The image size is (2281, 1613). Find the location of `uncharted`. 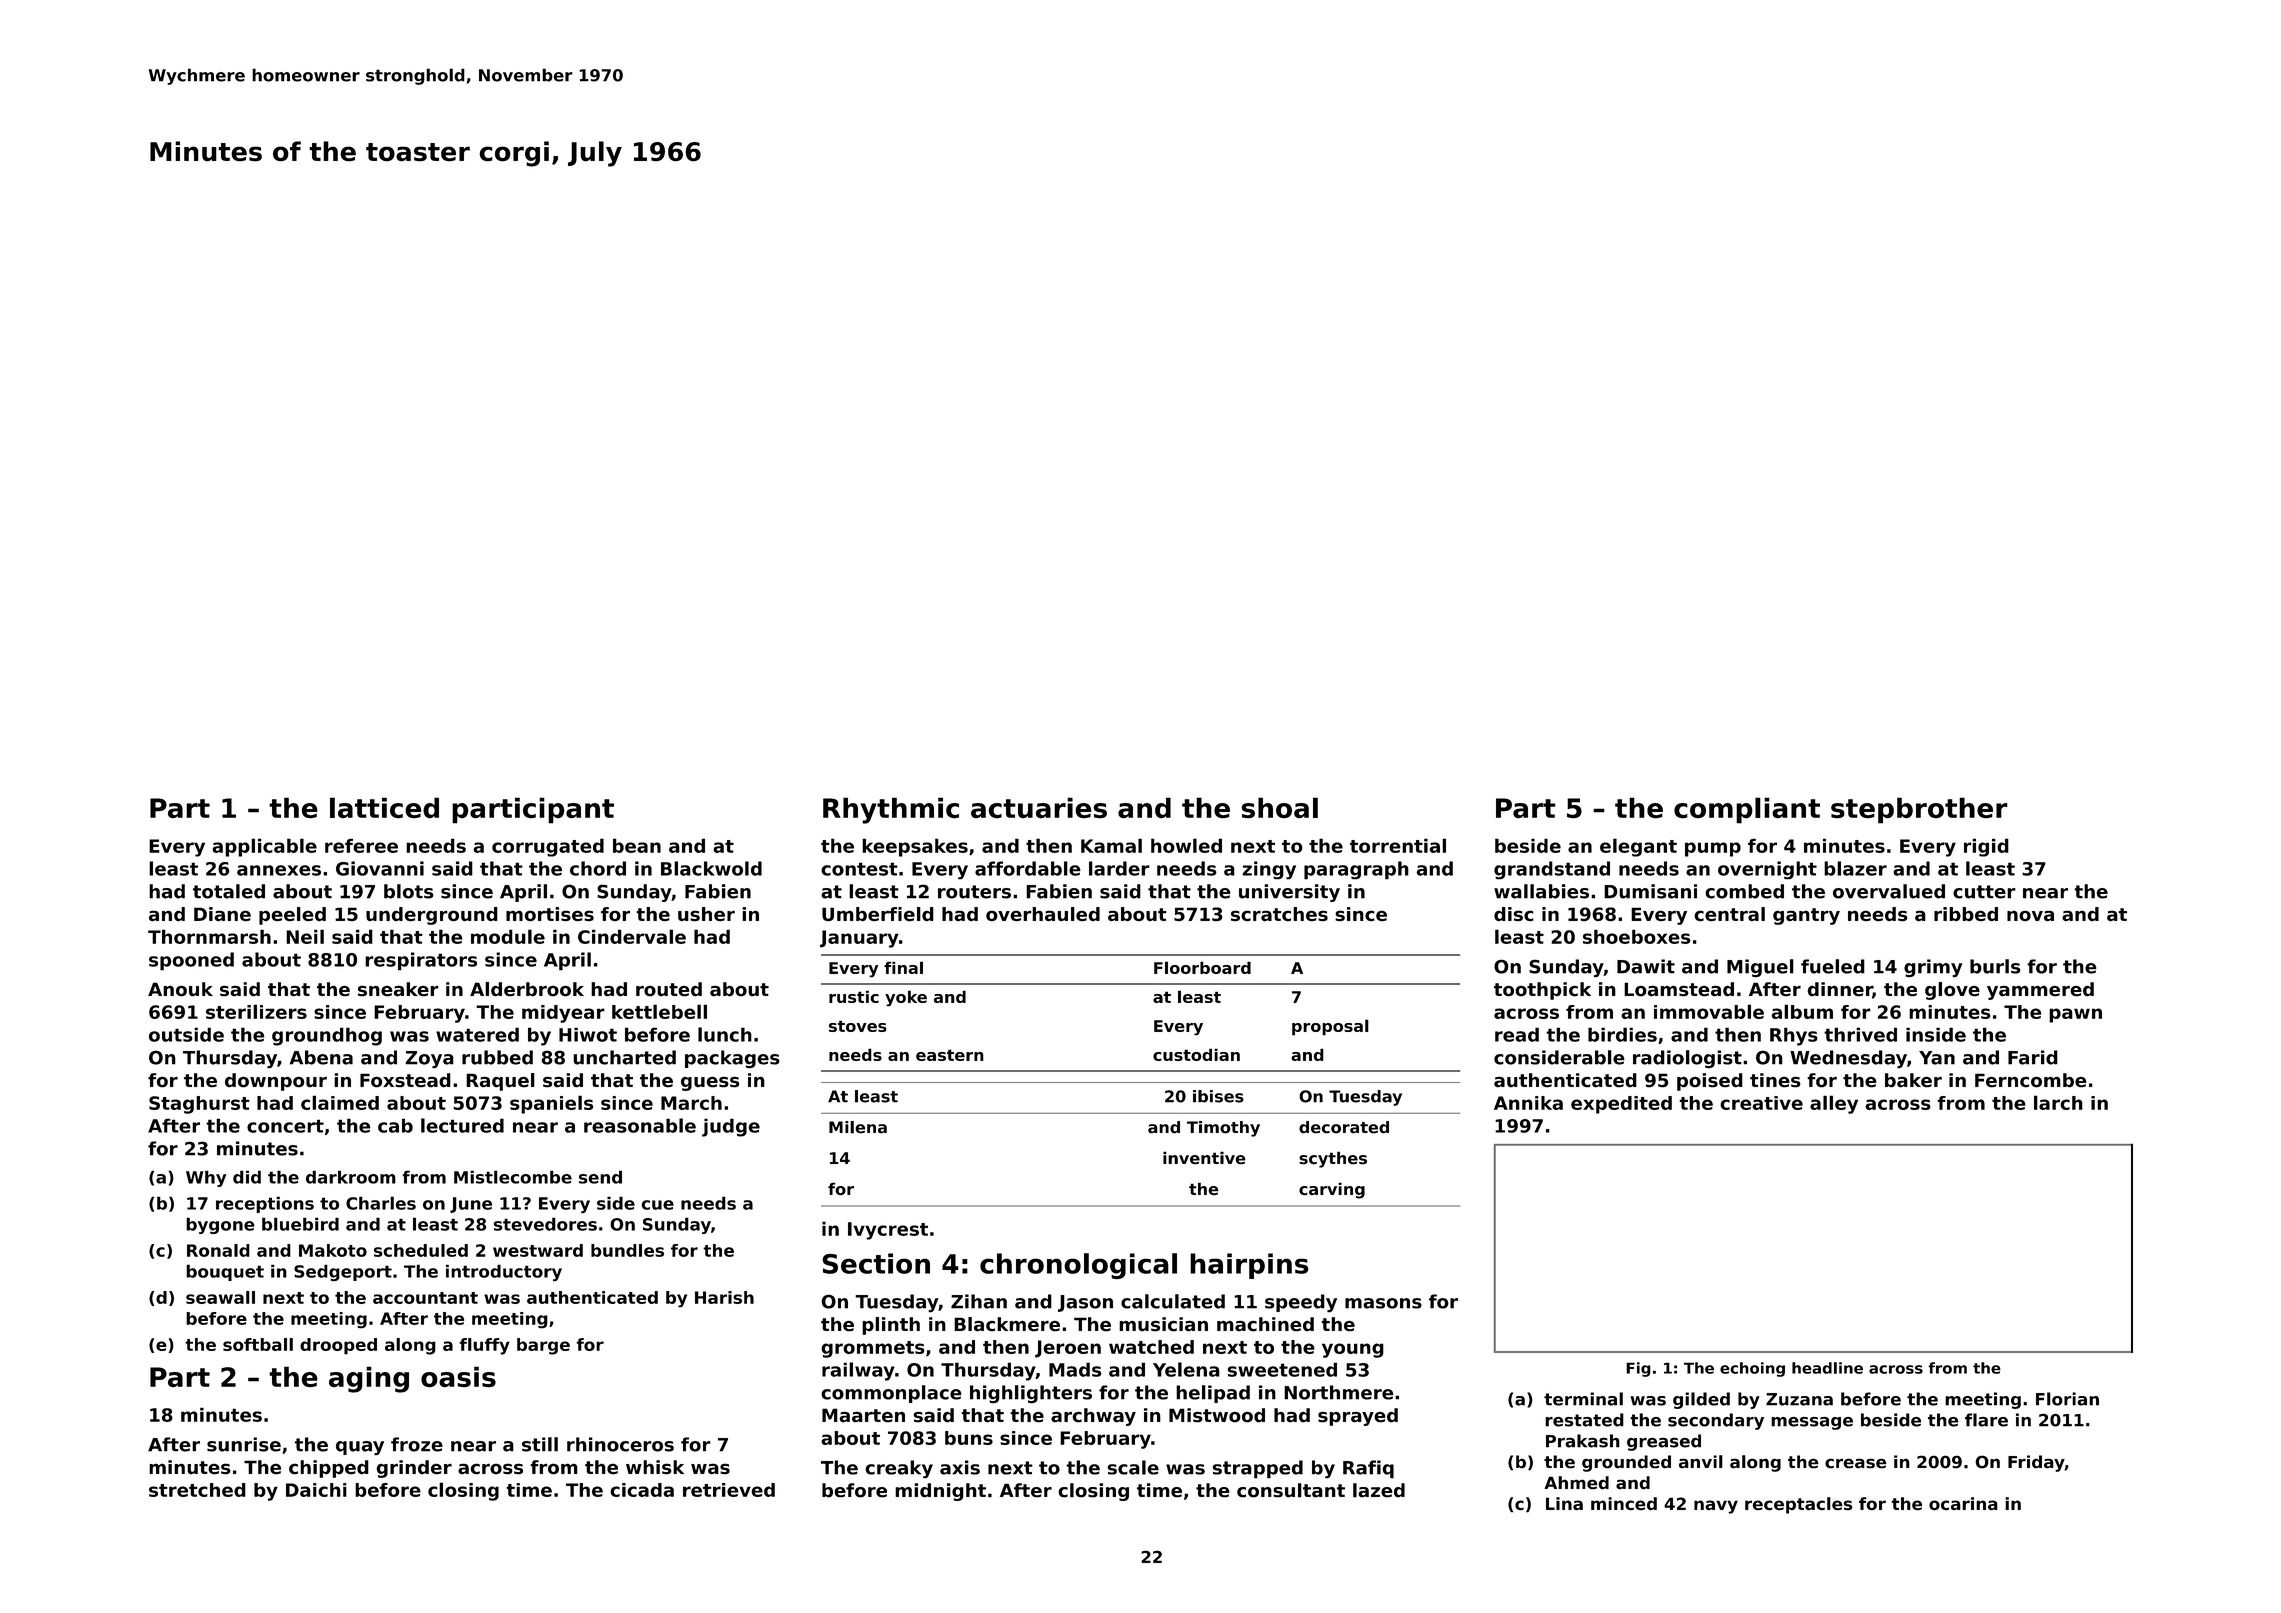

uncharted is located at coordinates (624, 1057).
